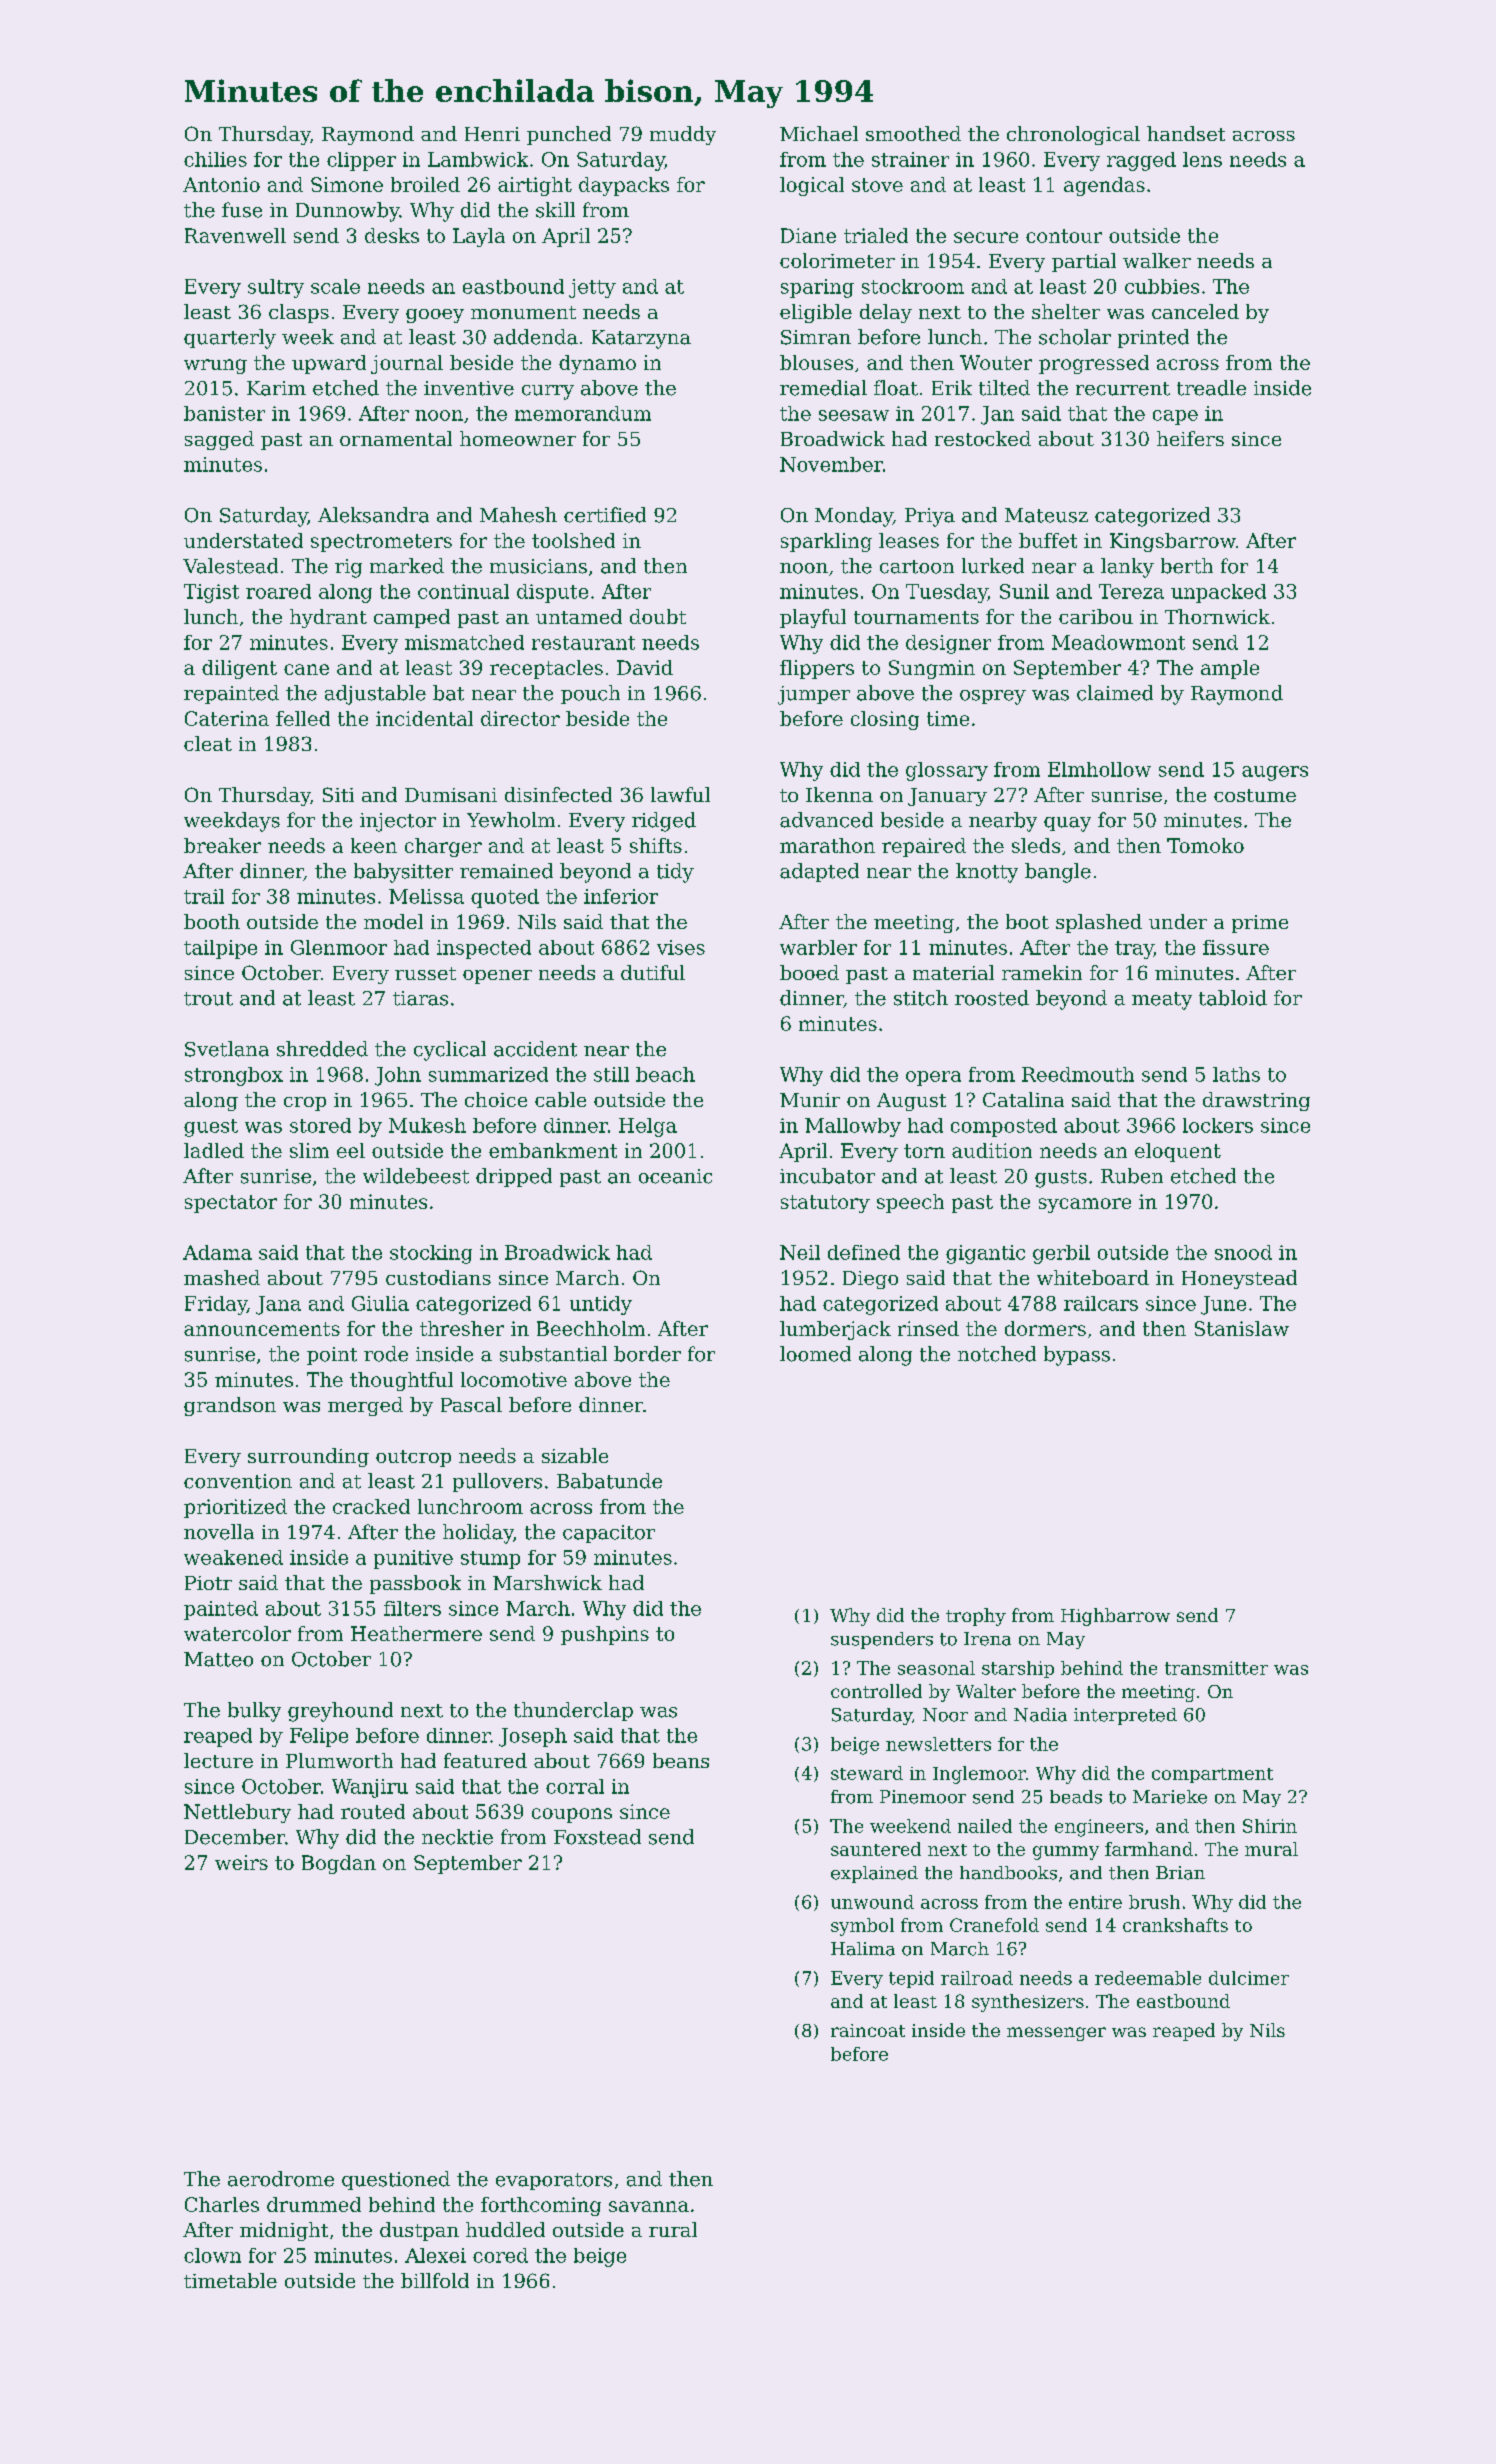  I want to click on rural, so click(673, 2229).
